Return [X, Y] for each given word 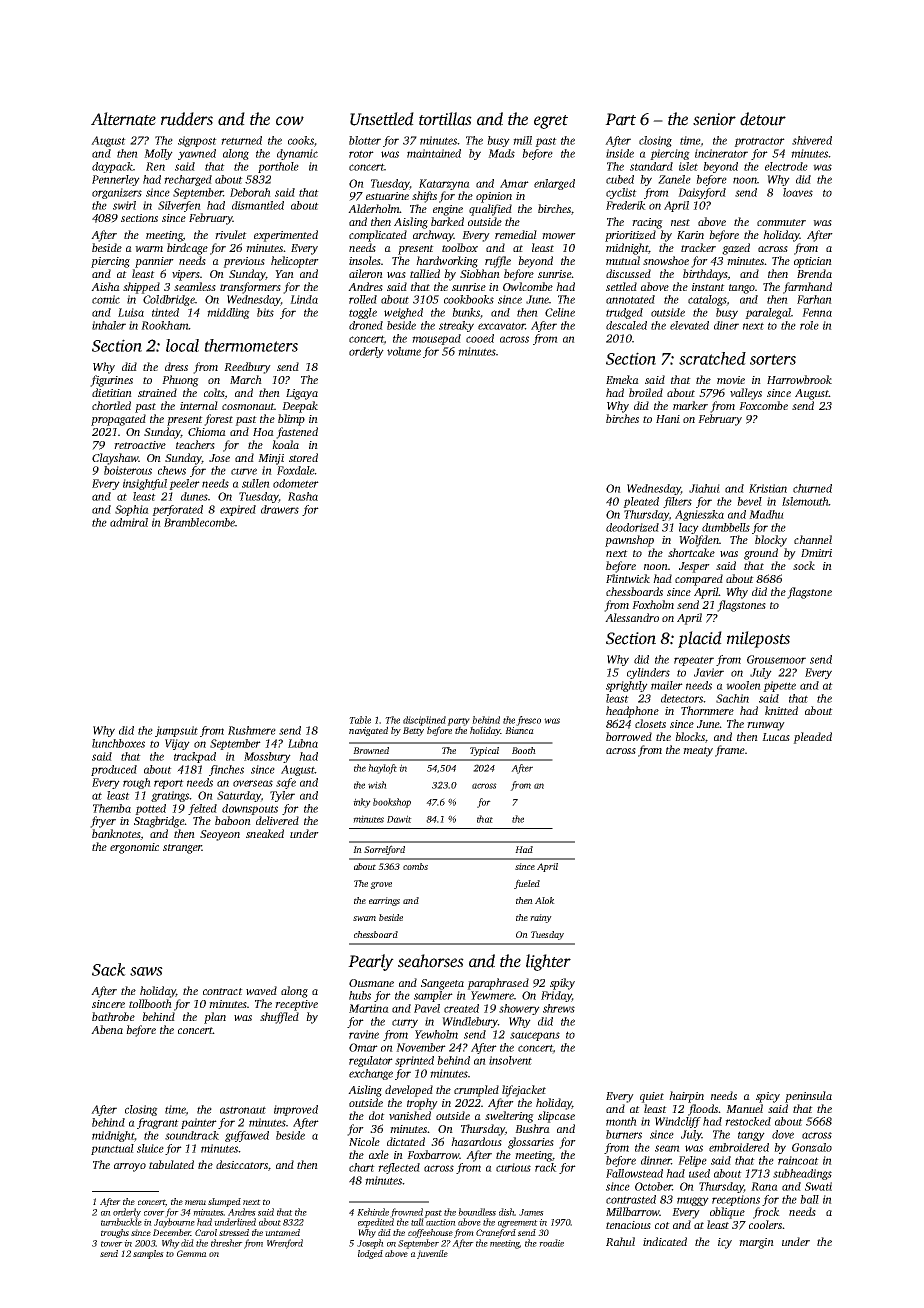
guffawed [247, 1136]
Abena [107, 1029]
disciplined [424, 721]
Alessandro [632, 617]
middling [228, 313]
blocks [690, 736]
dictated [406, 1141]
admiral [129, 522]
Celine [560, 312]
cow [290, 121]
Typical [484, 751]
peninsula [808, 1097]
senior [714, 119]
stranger [182, 849]
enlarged [554, 184]
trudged [624, 313]
